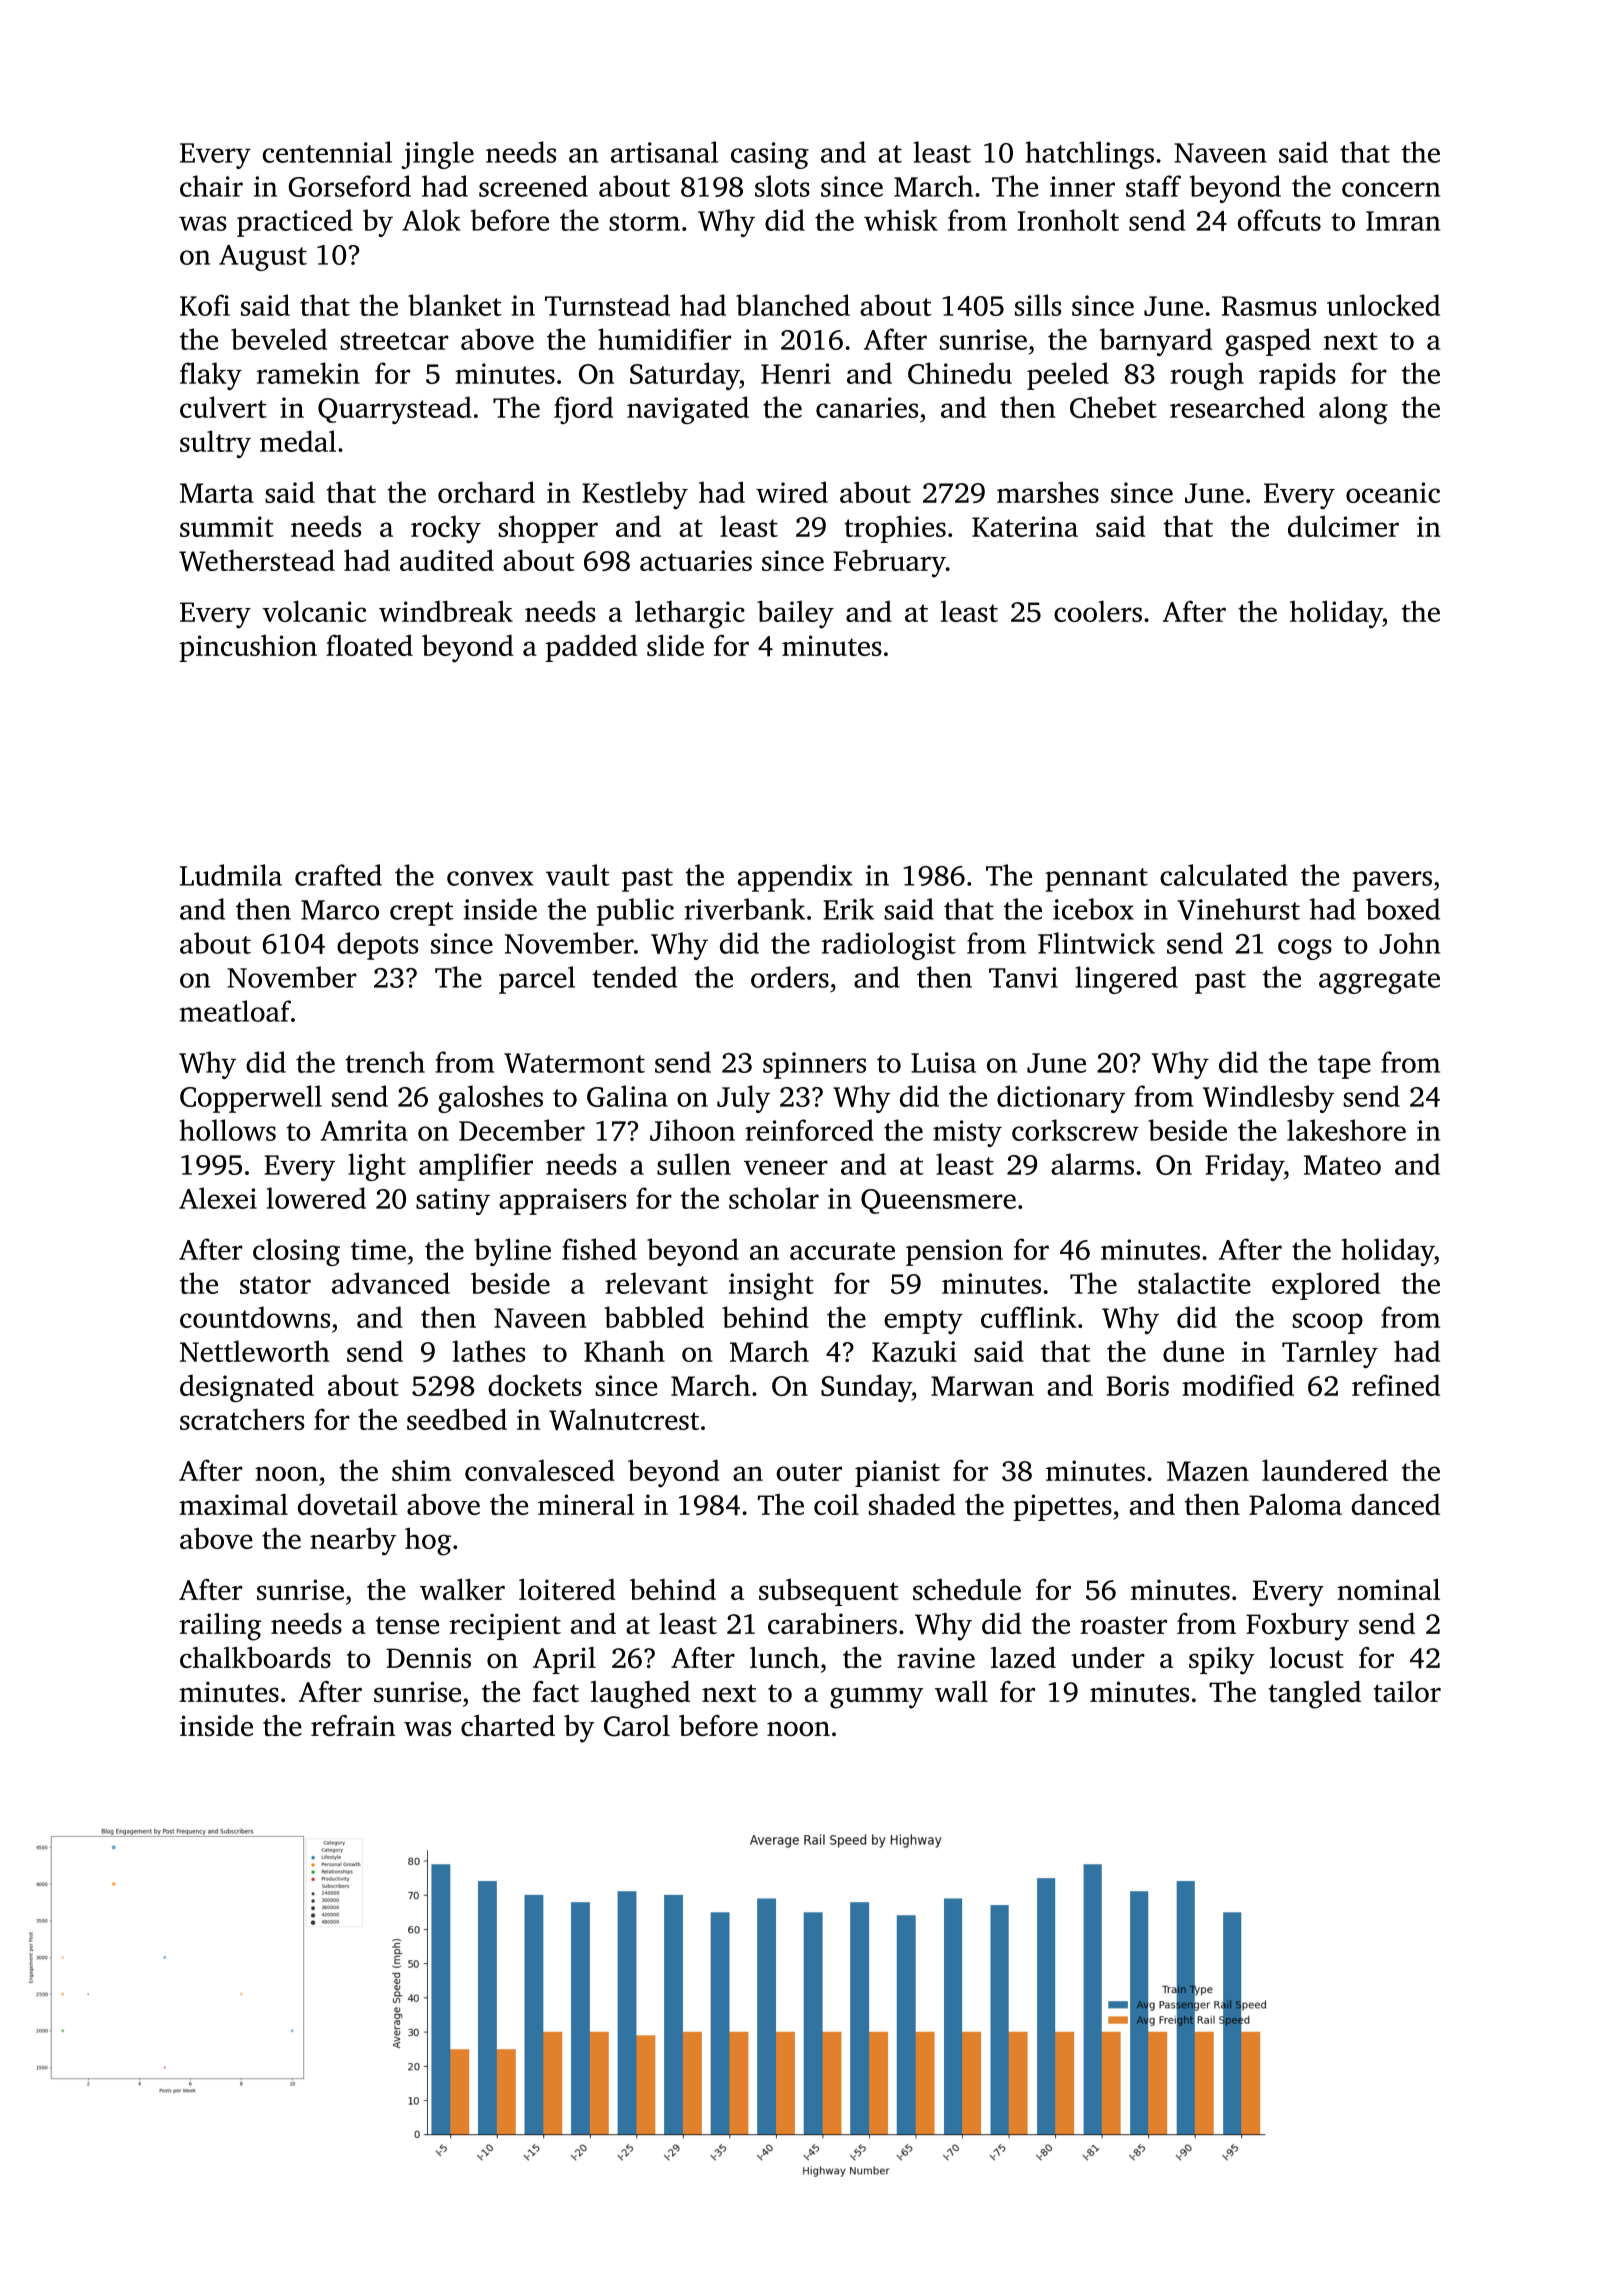 Image resolution: width=1620 pixels, height=2292 pixels. What do you see at coordinates (694, 1164) in the screenshot?
I see `sullen` at bounding box center [694, 1164].
